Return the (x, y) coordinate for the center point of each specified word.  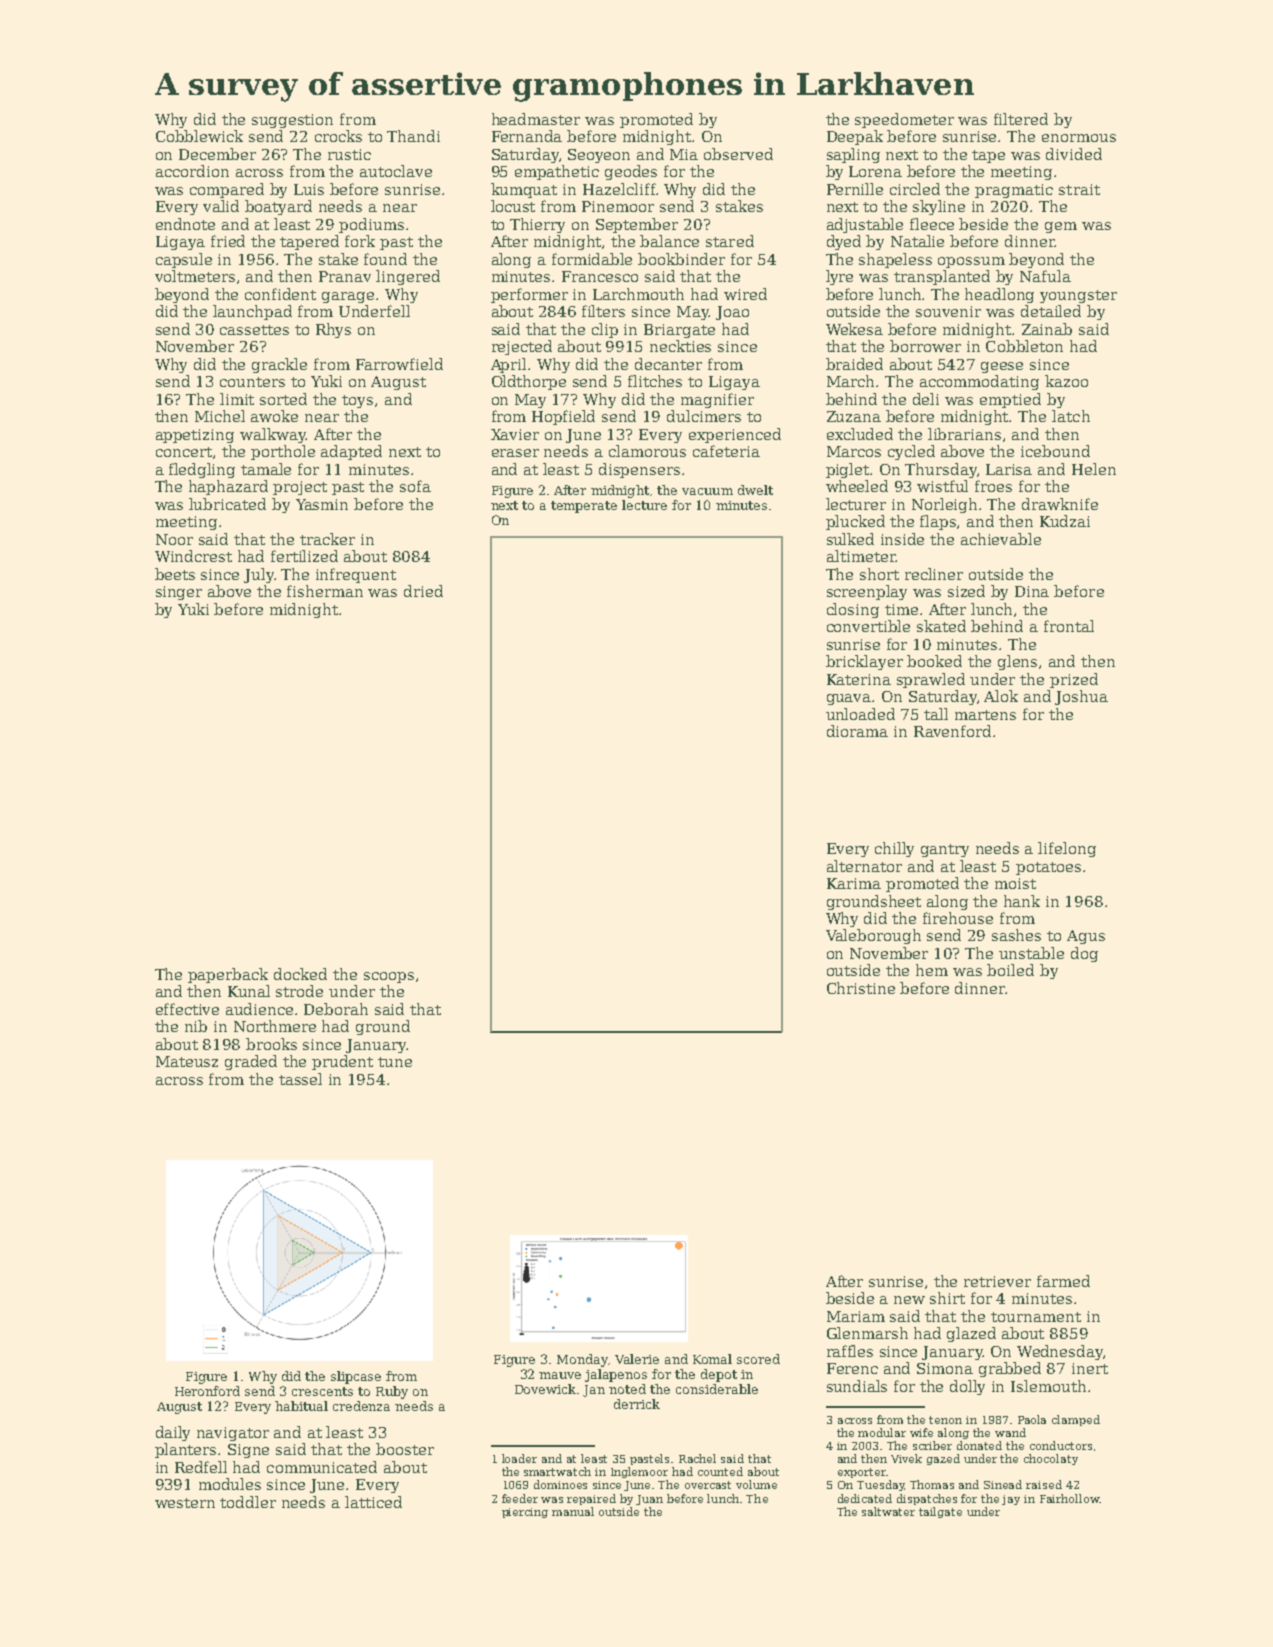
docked (300, 974)
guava (849, 699)
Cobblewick (199, 136)
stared (730, 241)
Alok (1001, 696)
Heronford (207, 1391)
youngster (1078, 296)
